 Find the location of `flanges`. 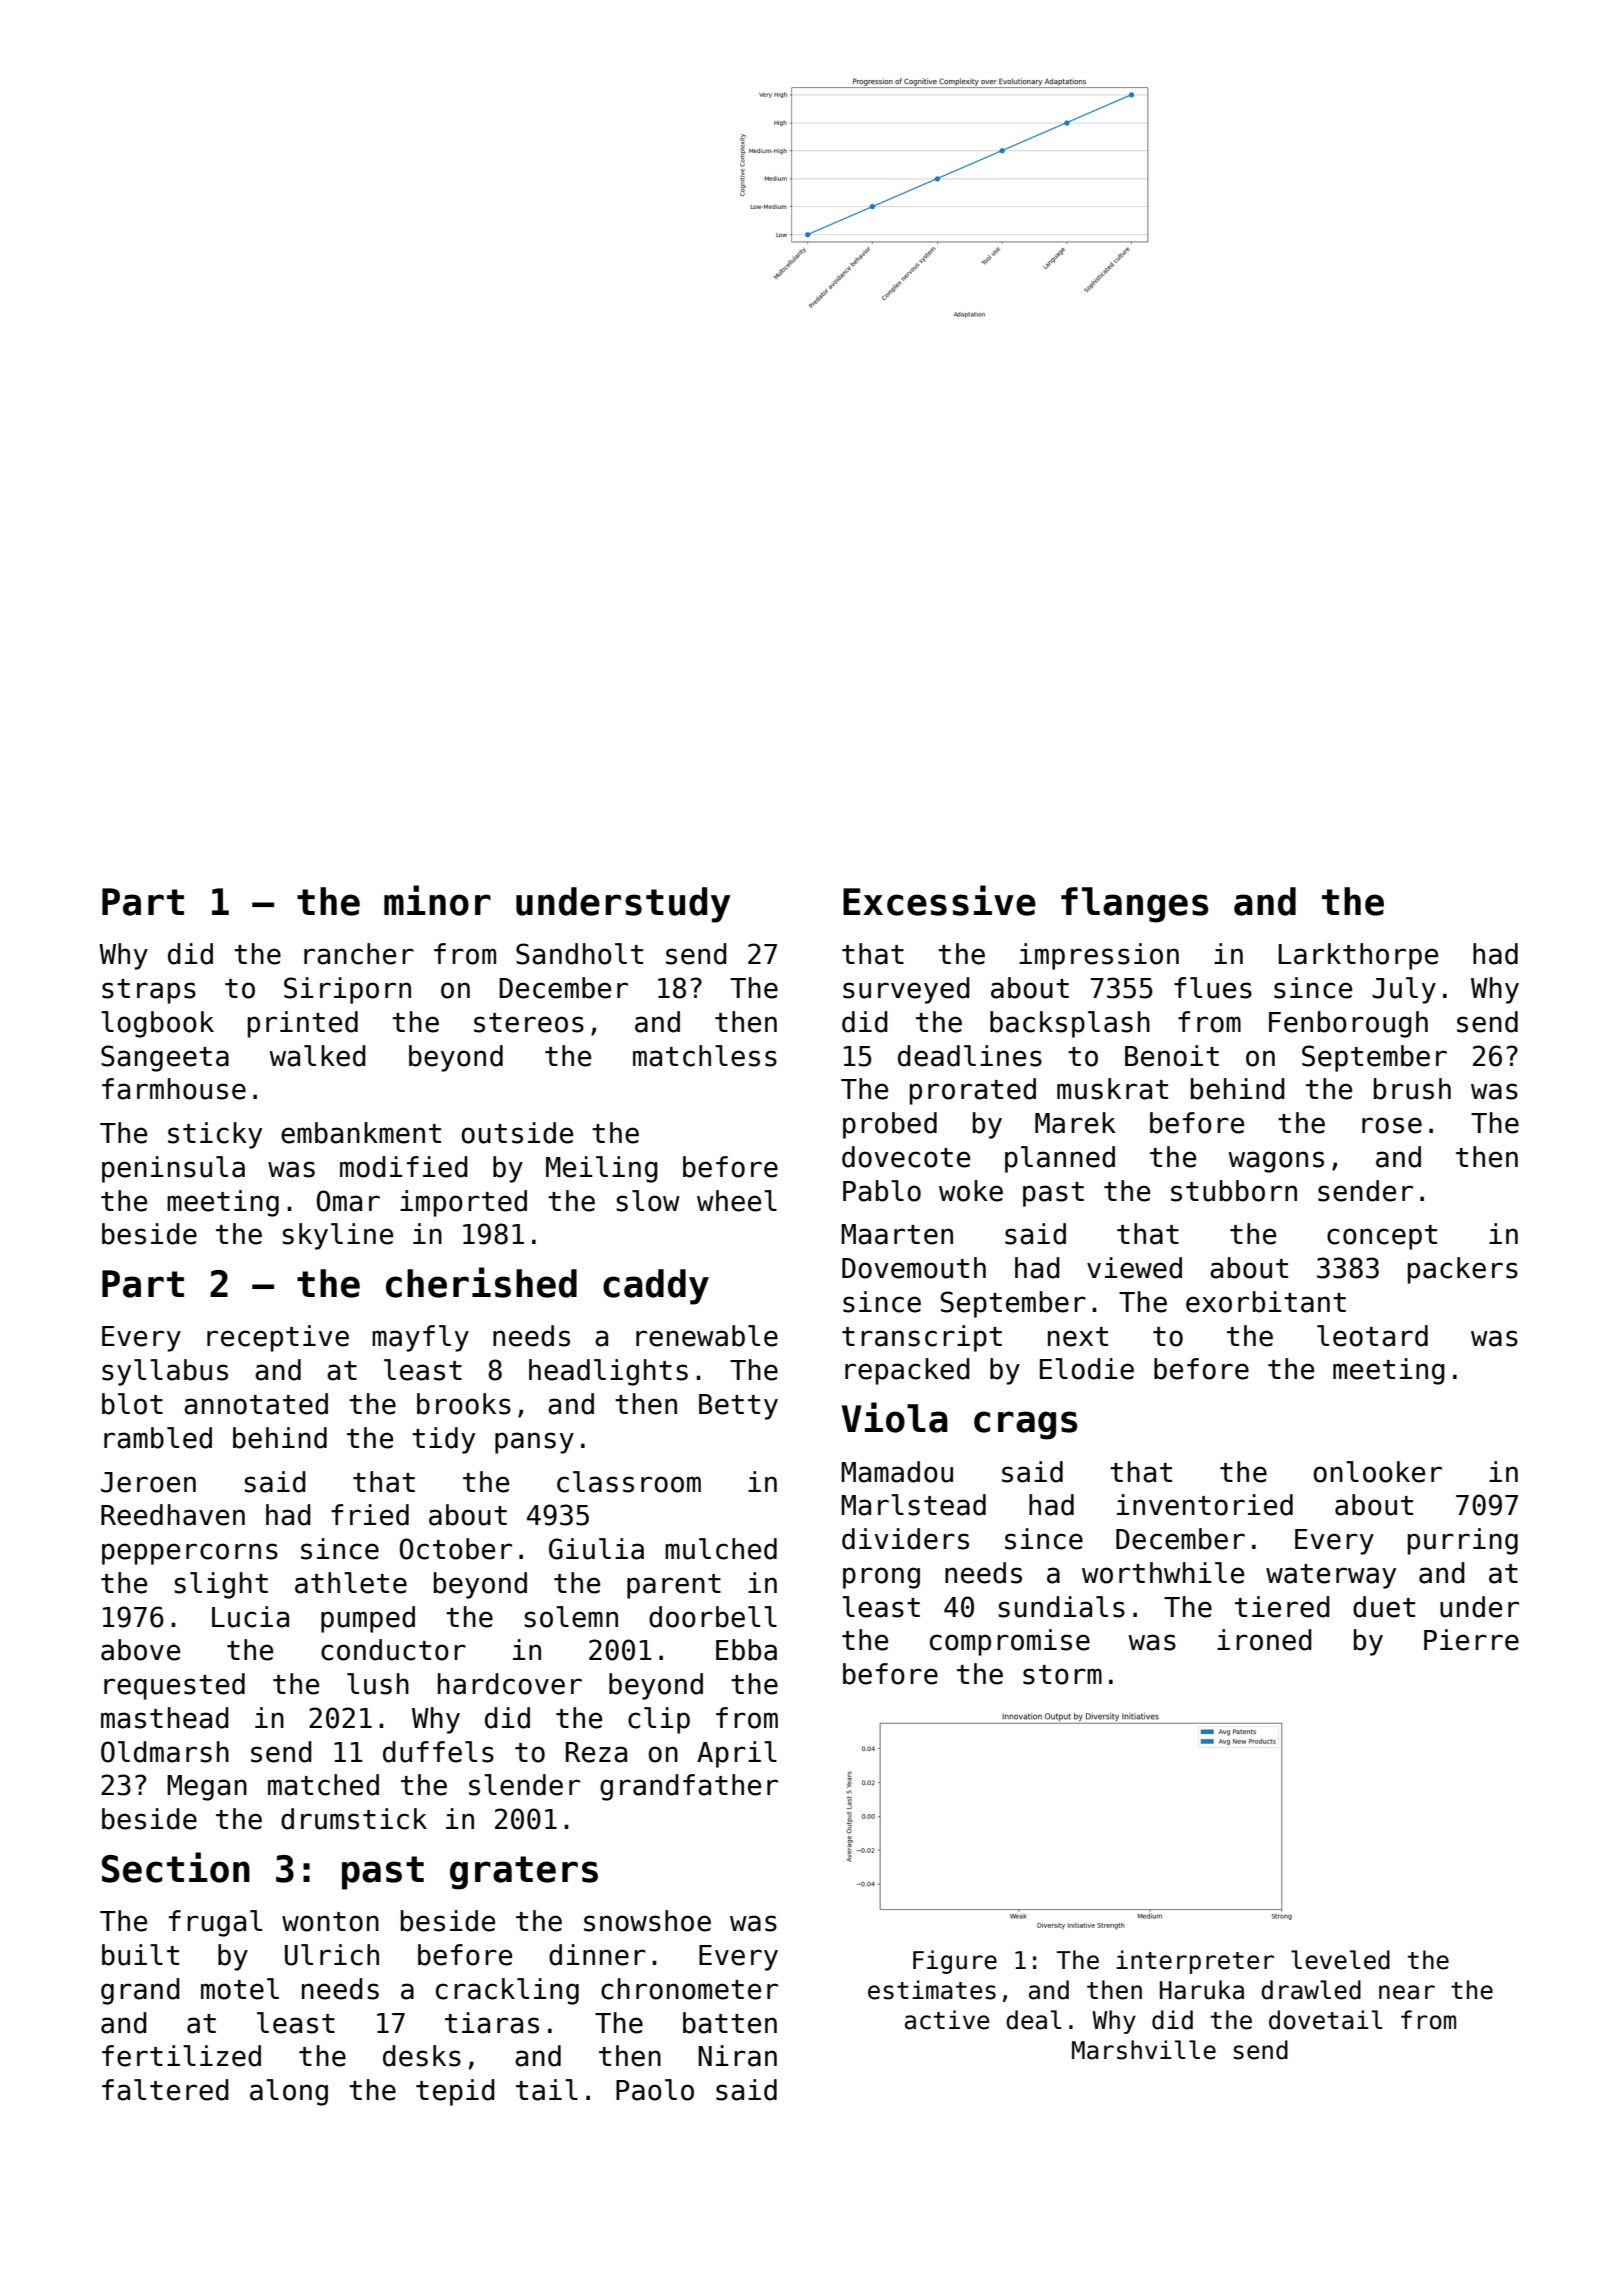

flanges is located at coordinates (1135, 905).
